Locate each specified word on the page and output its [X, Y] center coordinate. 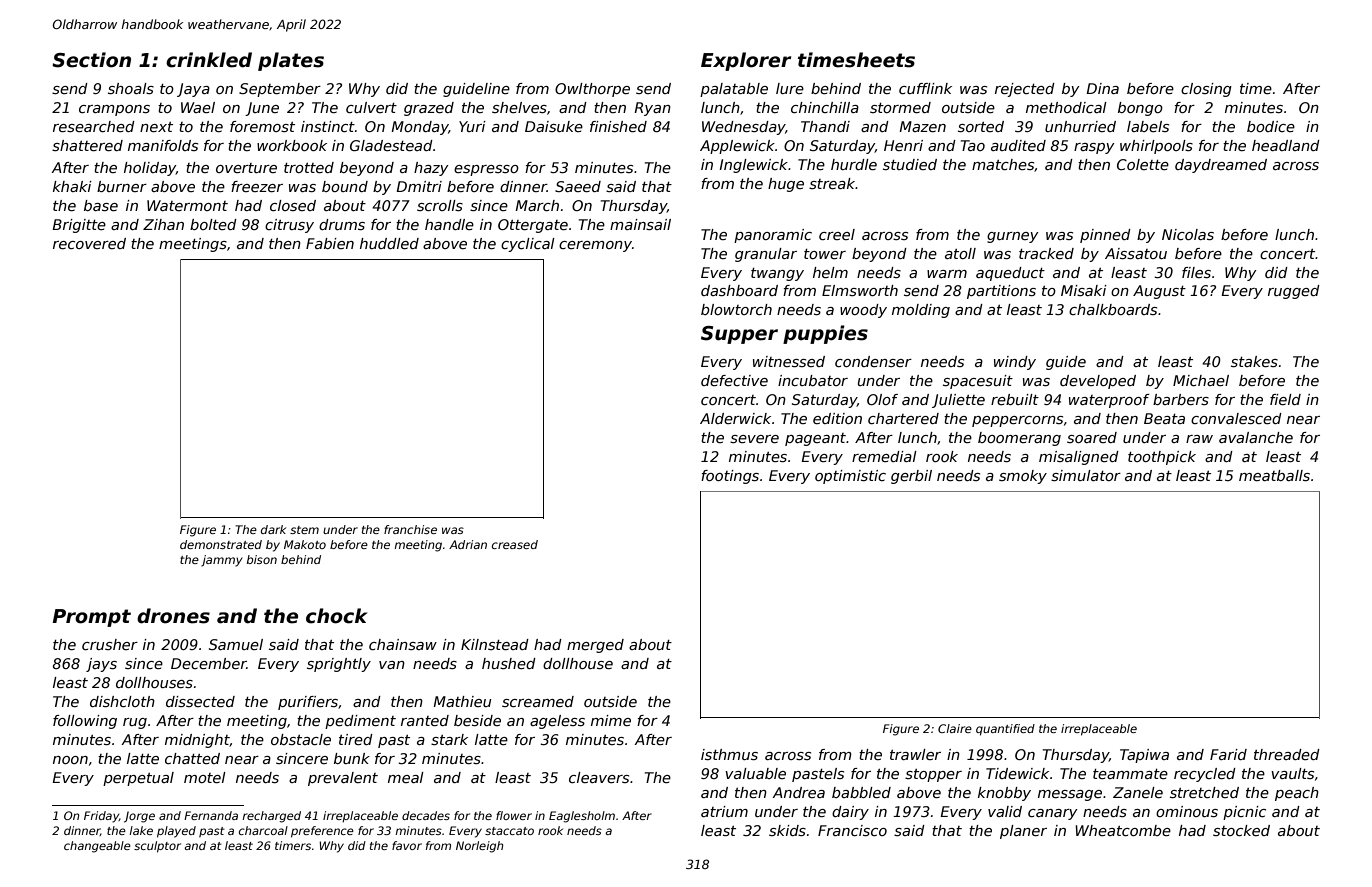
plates [291, 61]
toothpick [1162, 458]
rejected [1025, 90]
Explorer [746, 61]
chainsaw [403, 644]
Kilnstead [495, 644]
